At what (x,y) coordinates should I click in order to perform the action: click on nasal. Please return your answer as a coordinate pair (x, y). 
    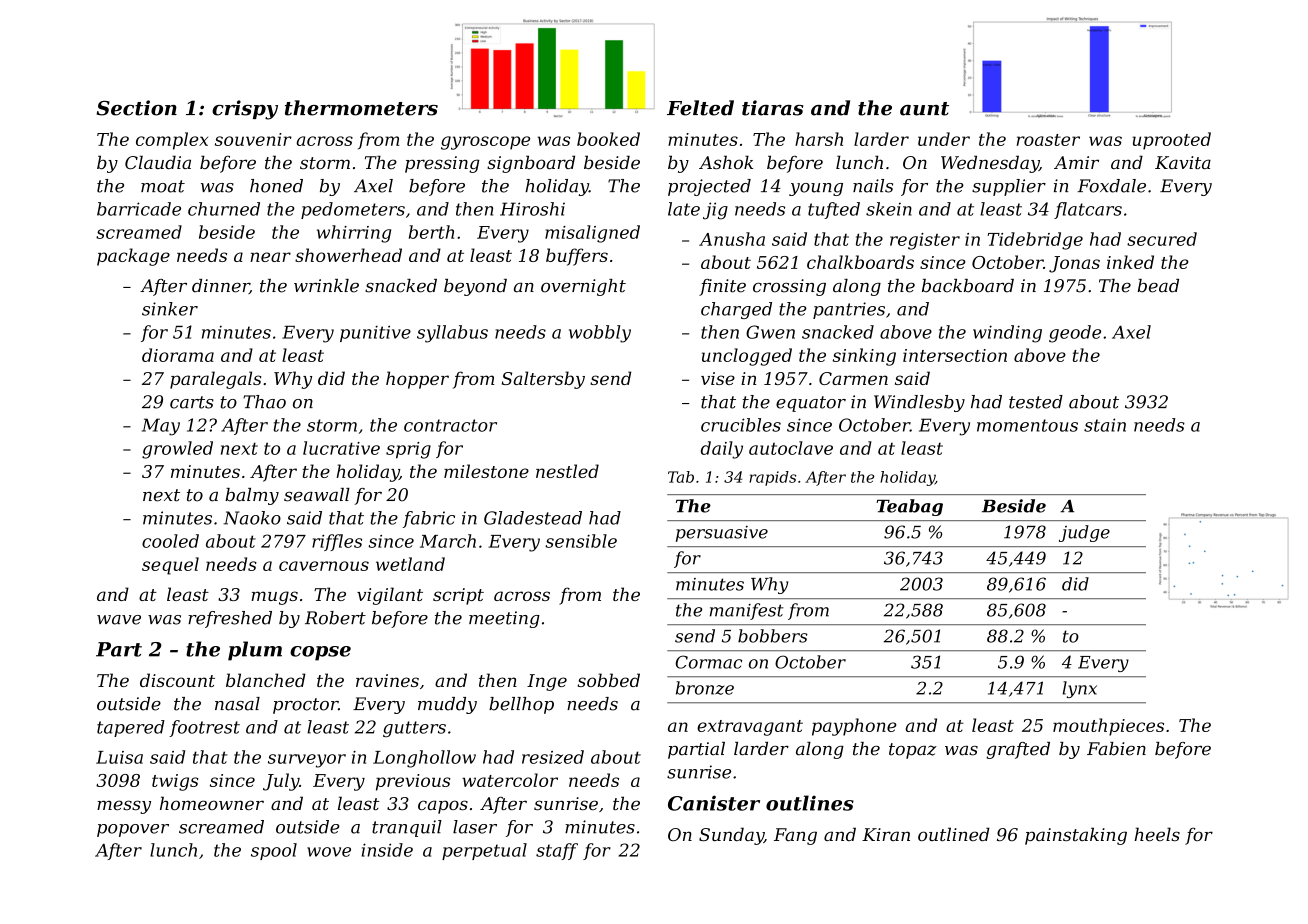
    Looking at the image, I should click on (237, 704).
